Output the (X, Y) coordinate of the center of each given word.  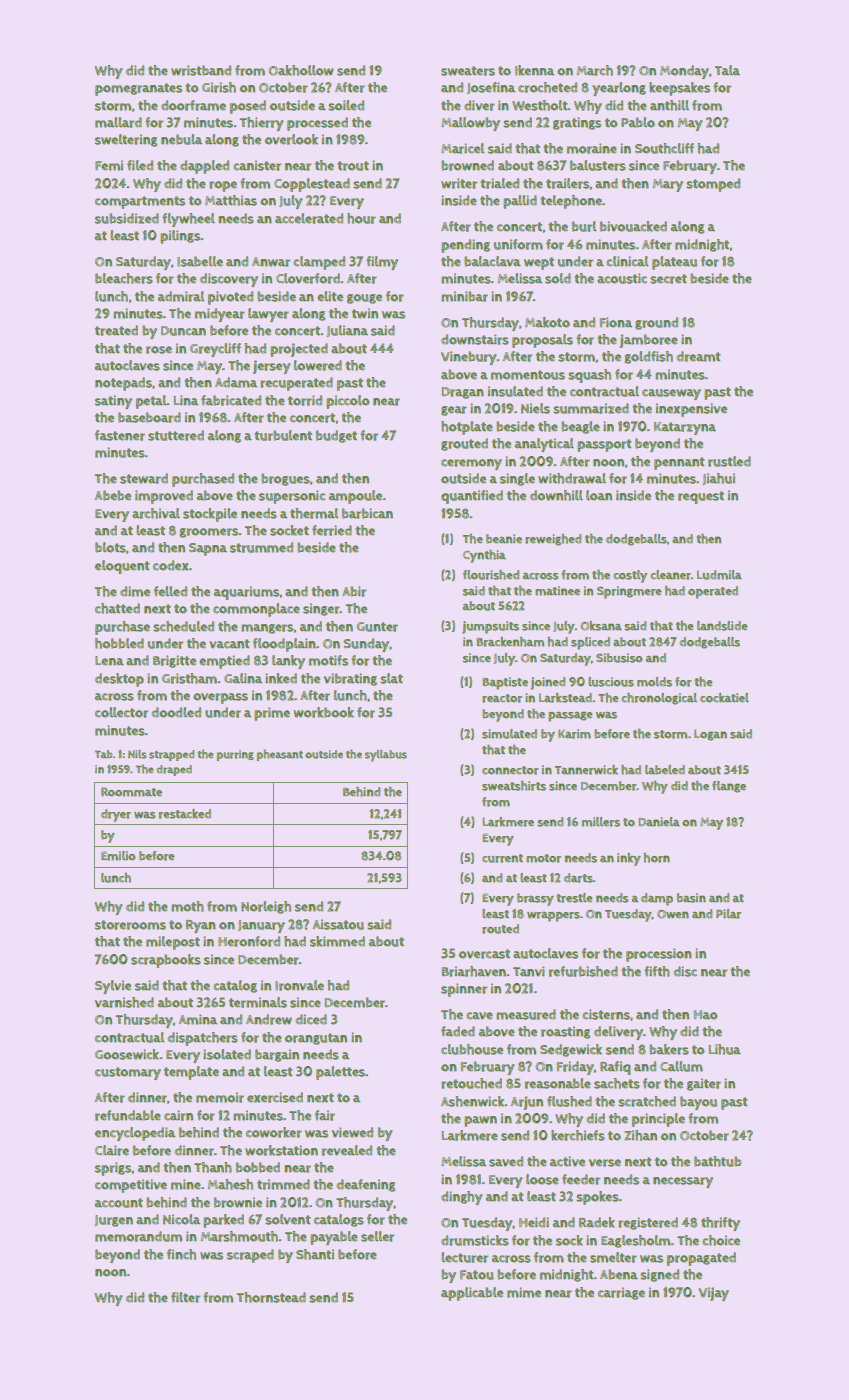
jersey (271, 367)
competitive (131, 1186)
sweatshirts (514, 786)
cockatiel (724, 698)
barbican (367, 513)
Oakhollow (301, 70)
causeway (671, 394)
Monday (684, 72)
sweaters (468, 71)
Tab (103, 754)
